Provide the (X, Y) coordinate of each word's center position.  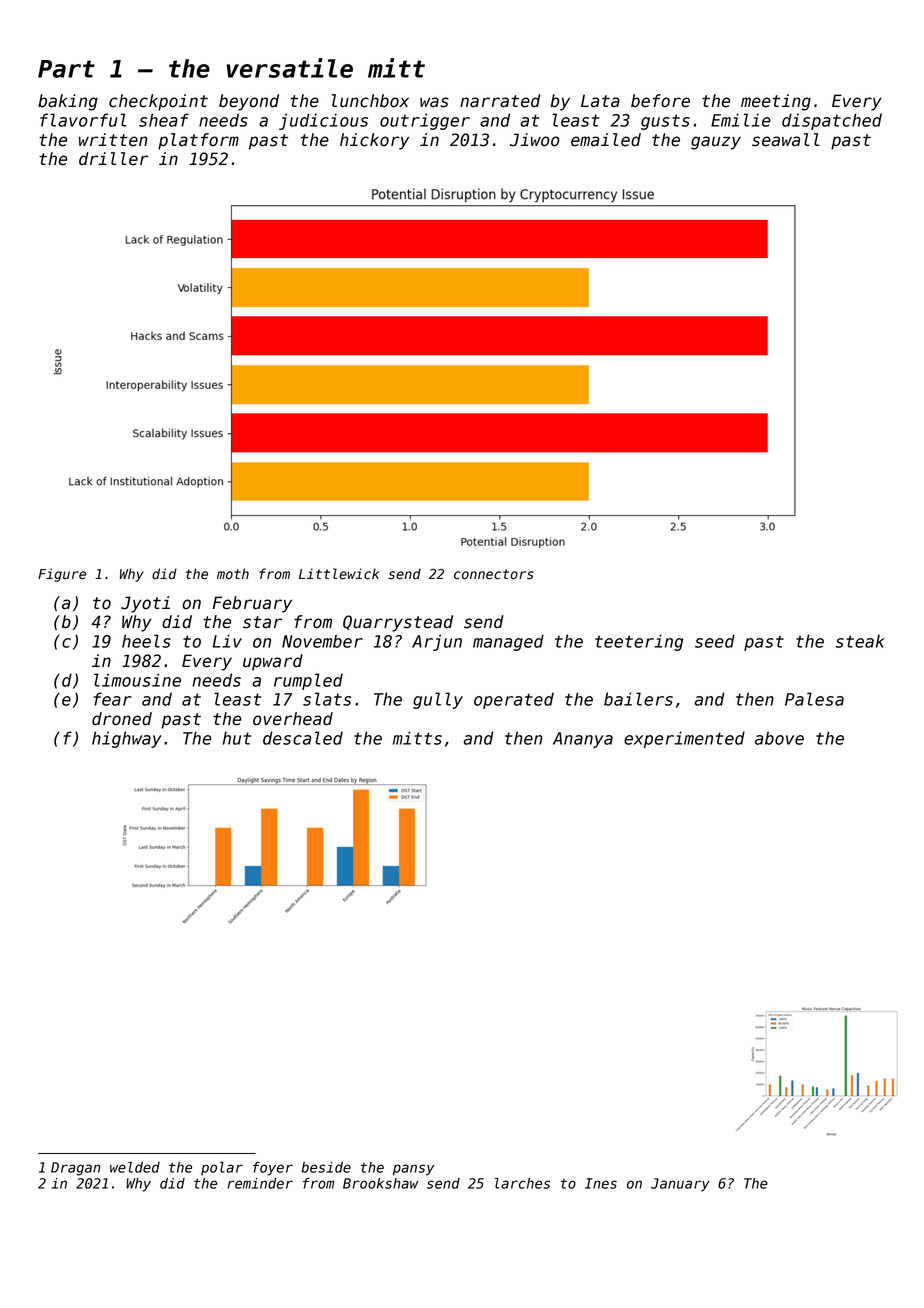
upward (273, 662)
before (660, 101)
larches (522, 1183)
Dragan (76, 1169)
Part (66, 69)
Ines (601, 1183)
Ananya (583, 740)
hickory (374, 141)
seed (715, 641)
